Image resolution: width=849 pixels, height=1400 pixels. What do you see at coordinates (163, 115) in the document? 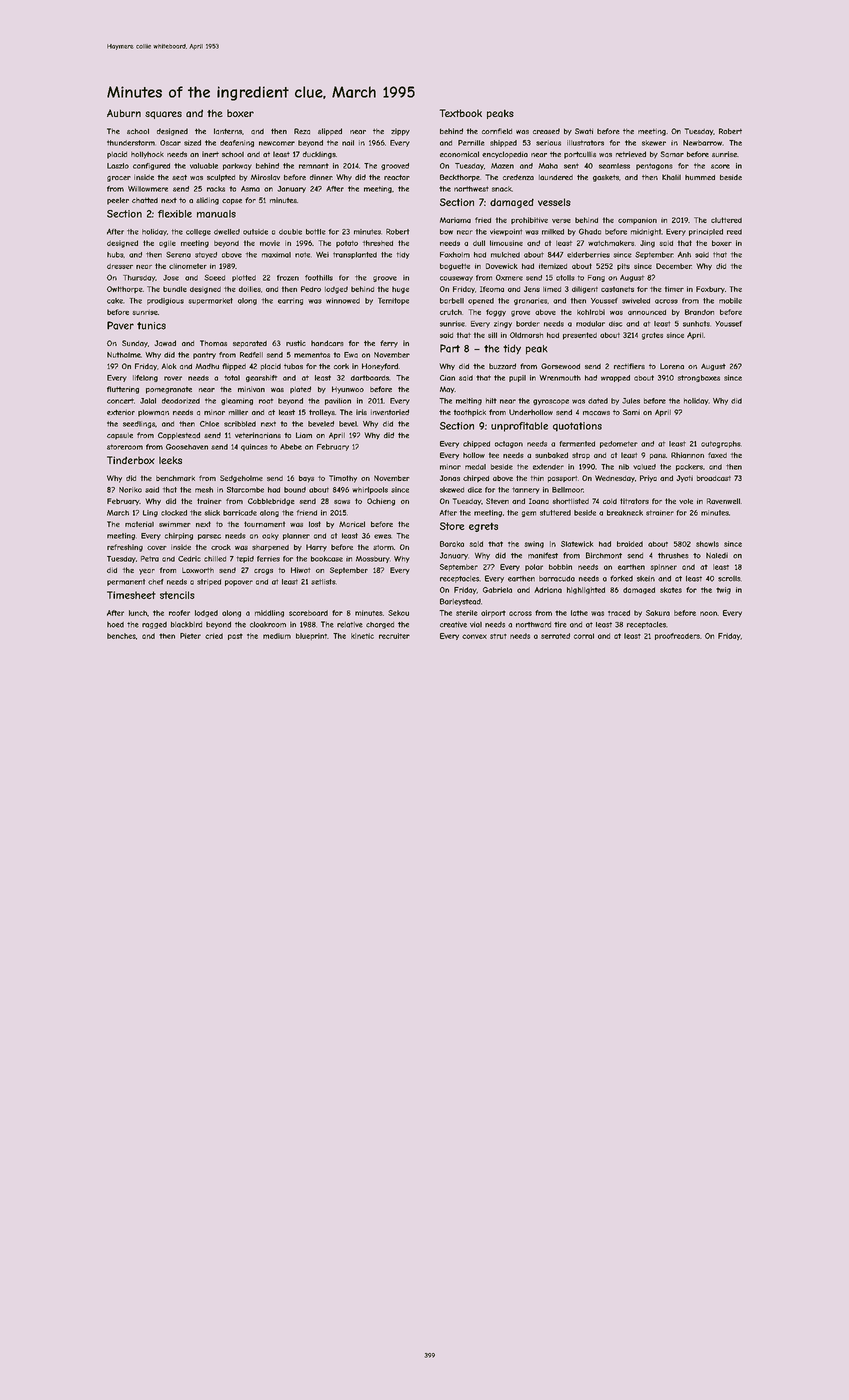
I see `squares` at bounding box center [163, 115].
